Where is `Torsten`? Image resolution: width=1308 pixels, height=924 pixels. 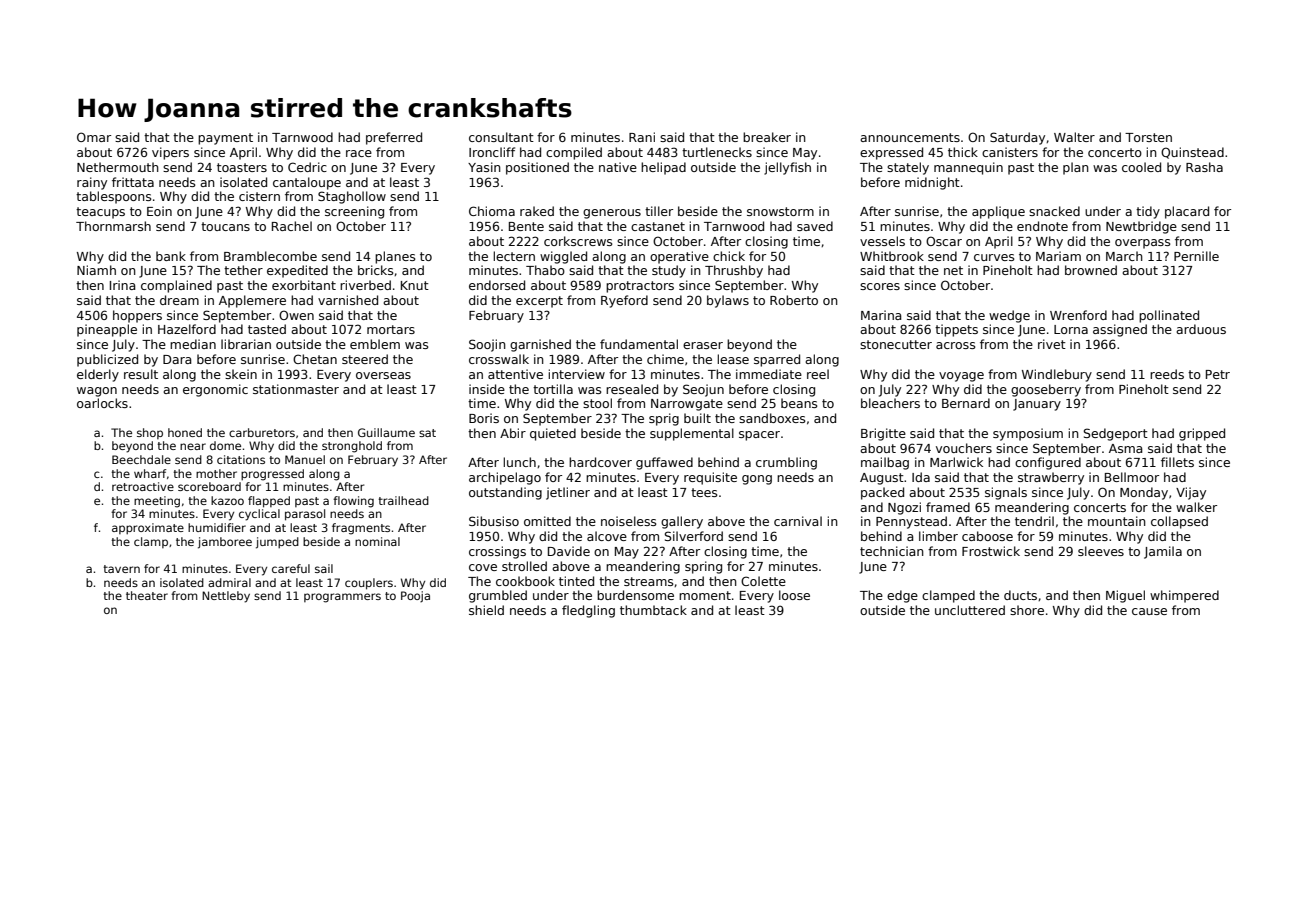 Torsten is located at coordinates (1148, 137).
